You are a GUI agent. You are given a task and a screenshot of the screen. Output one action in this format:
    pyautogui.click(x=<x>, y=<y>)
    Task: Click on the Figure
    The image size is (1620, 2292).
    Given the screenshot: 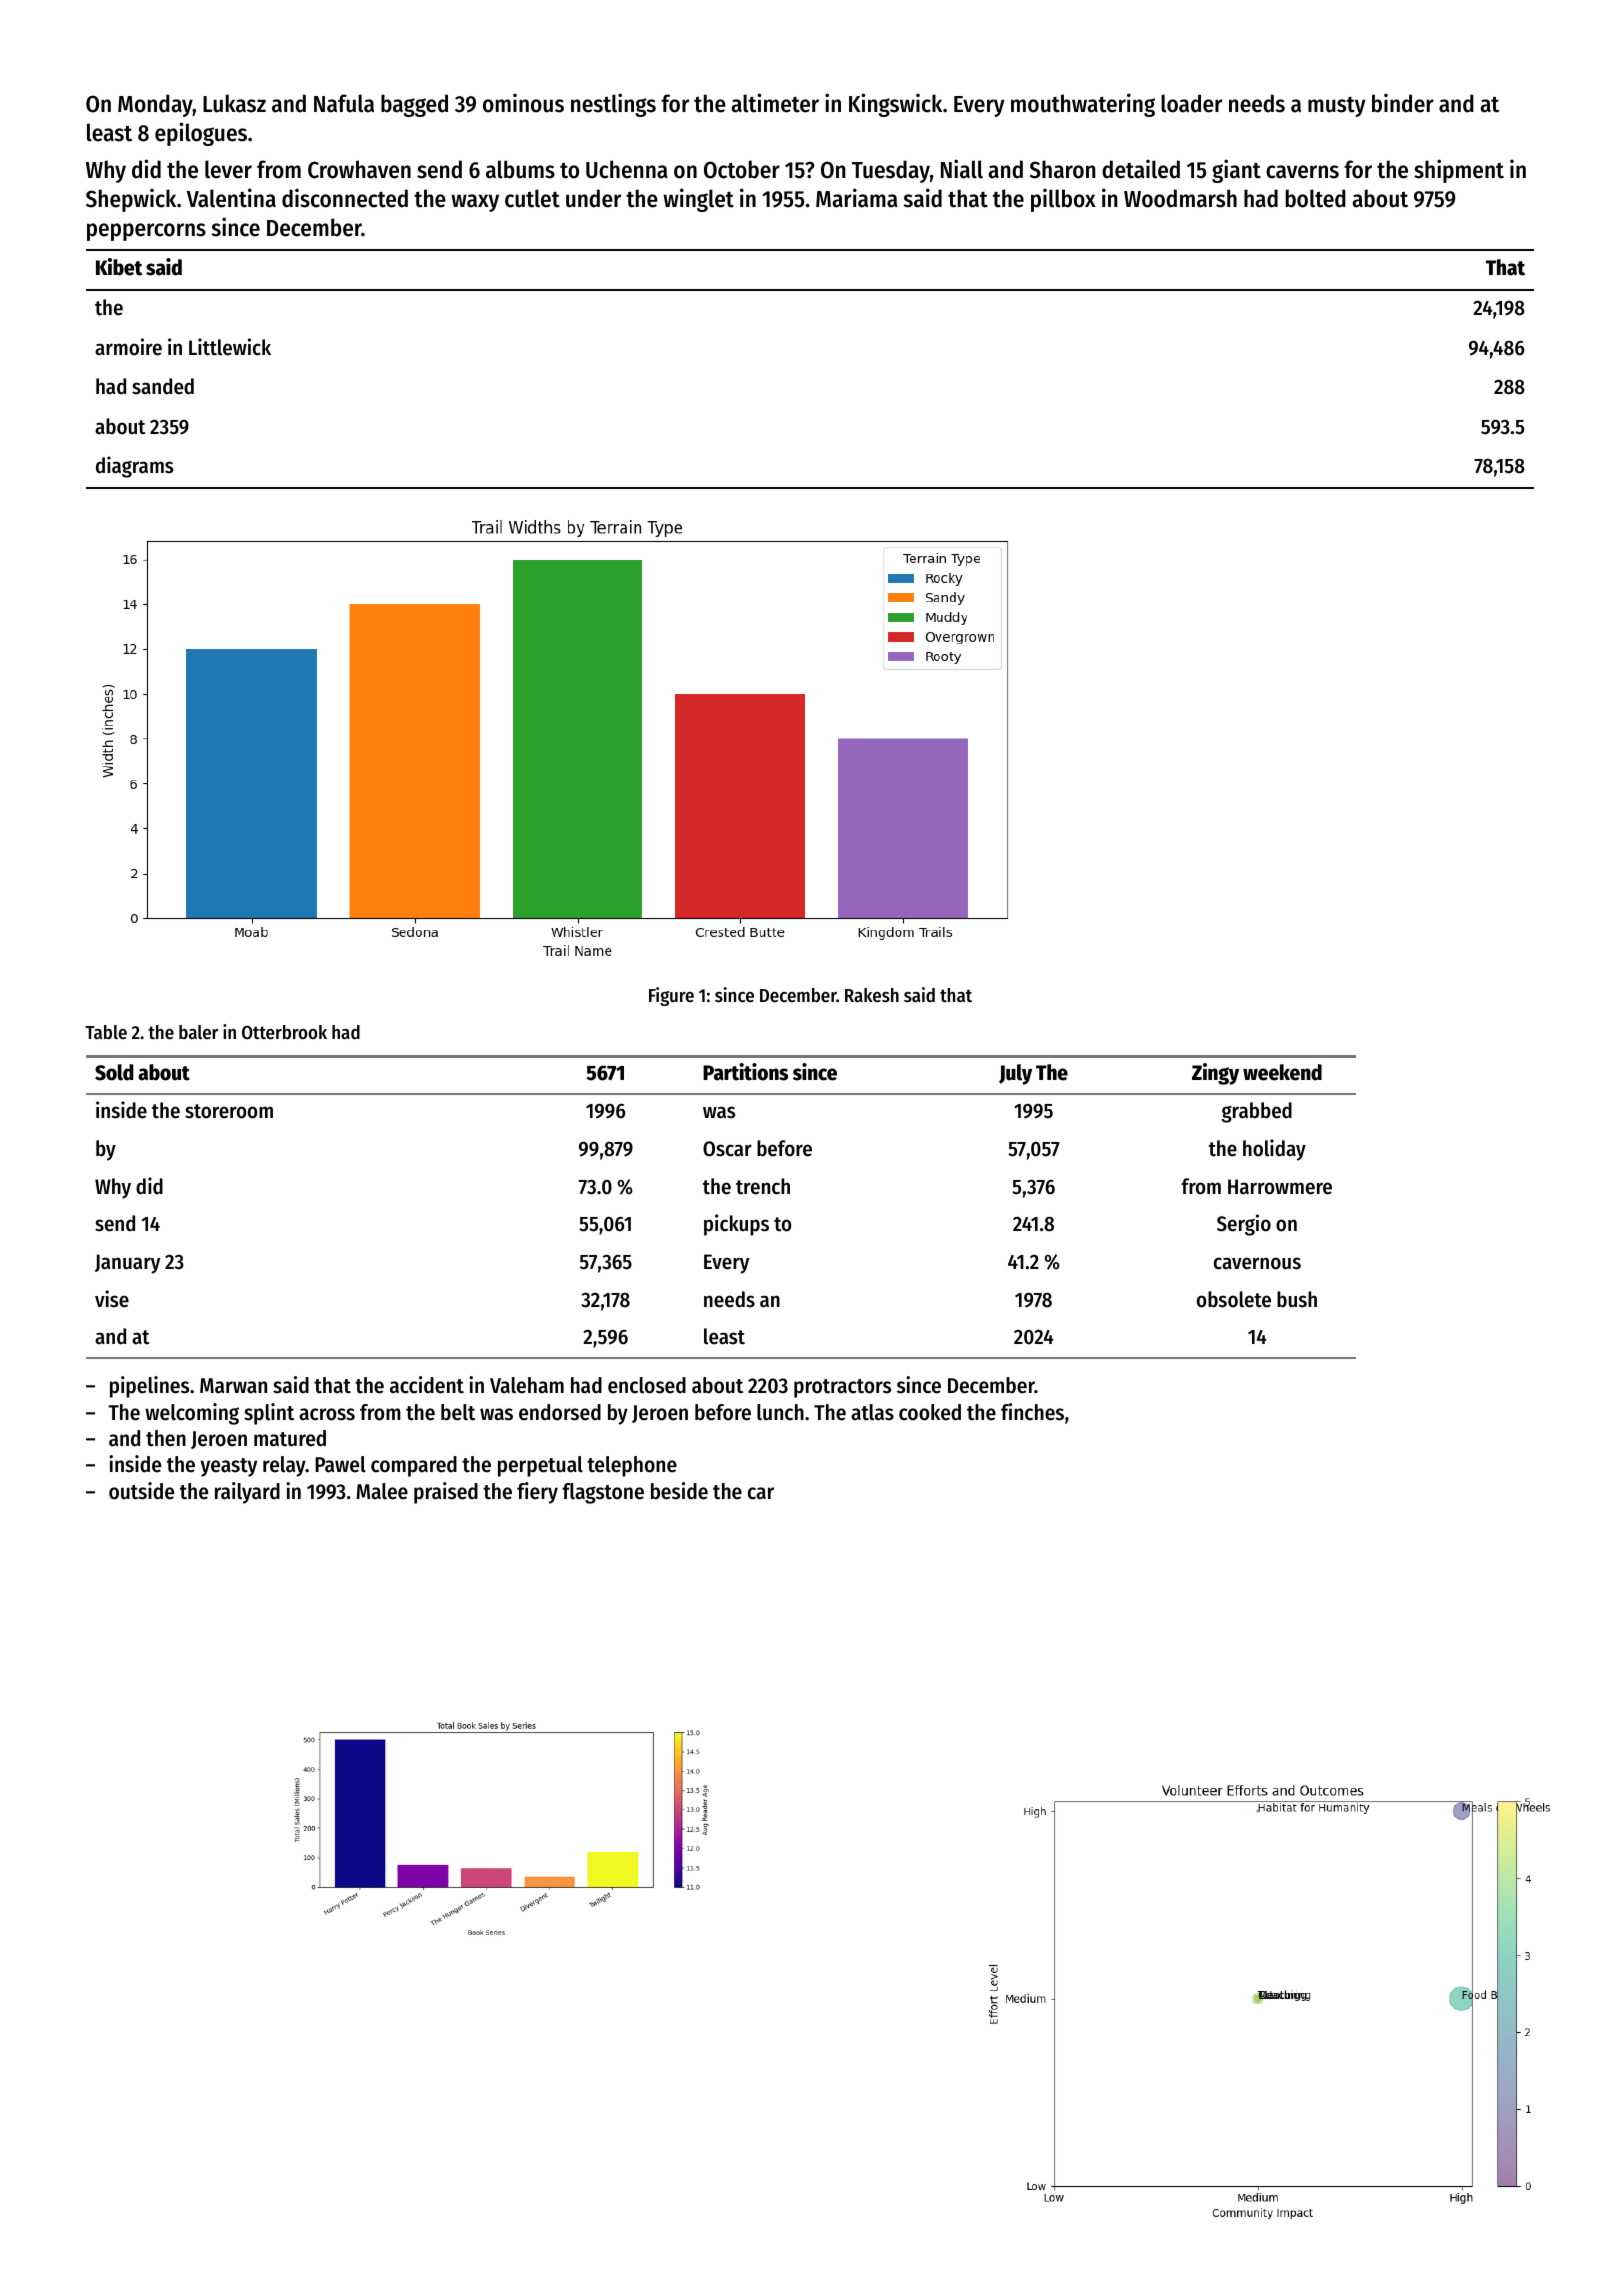 What is the action you would take?
    pyautogui.click(x=671, y=996)
